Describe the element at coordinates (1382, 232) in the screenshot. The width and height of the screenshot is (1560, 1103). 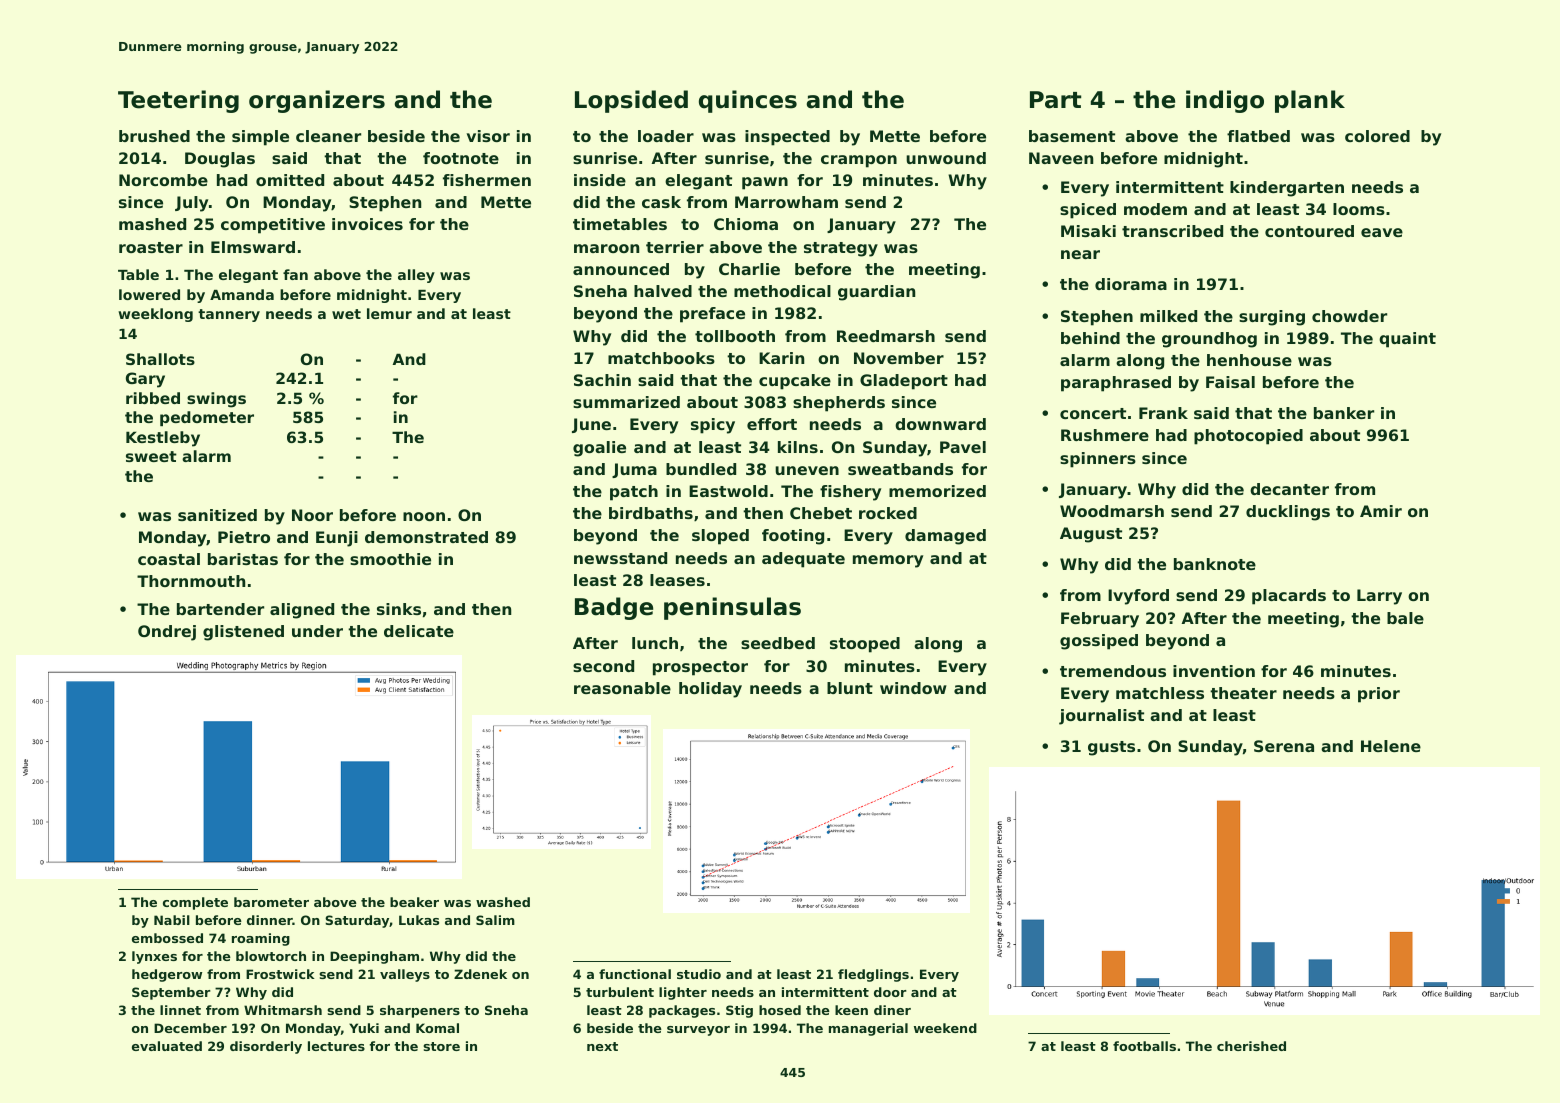
I see `eave` at that location.
